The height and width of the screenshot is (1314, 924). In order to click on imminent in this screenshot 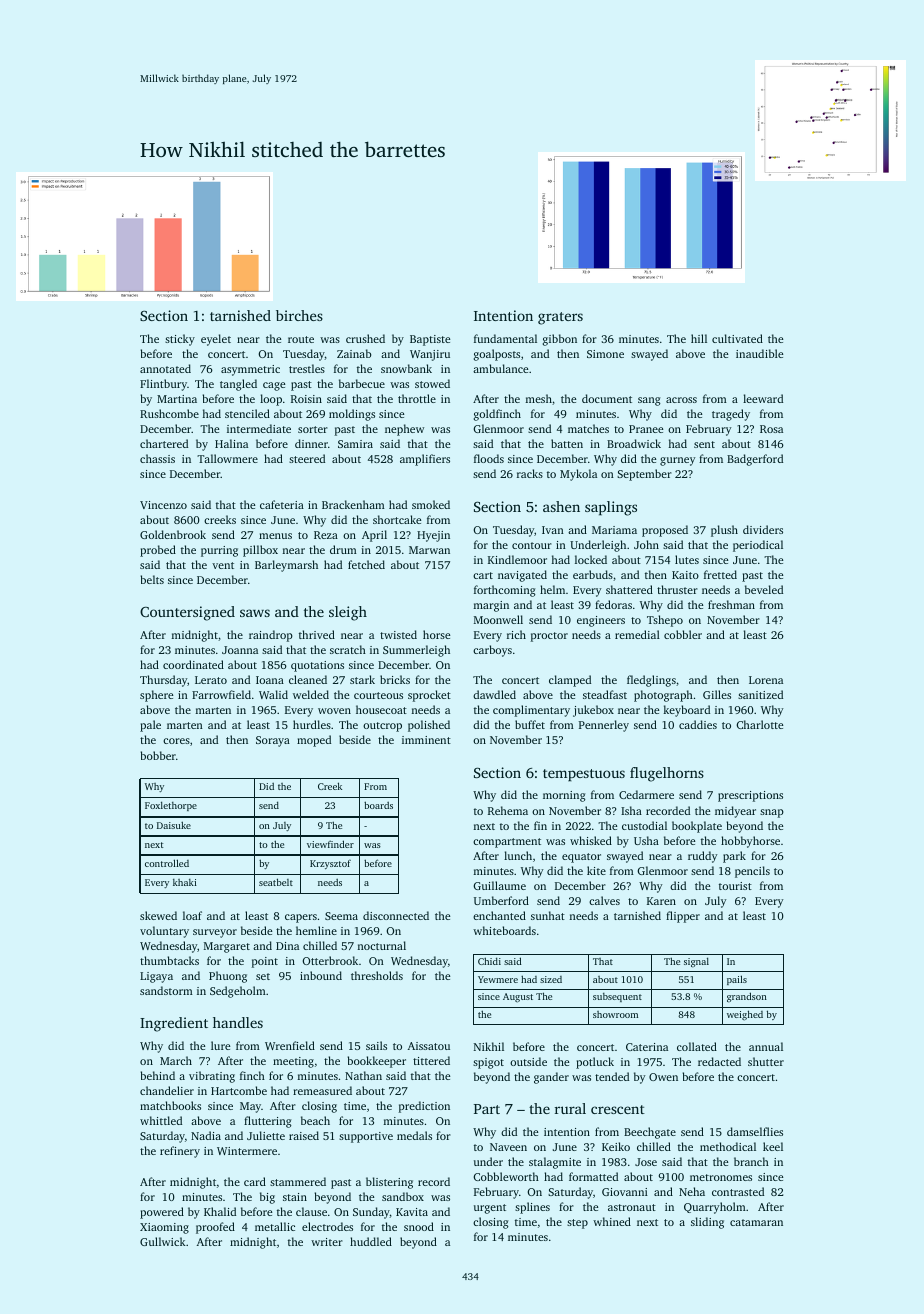, I will do `click(426, 740)`.
